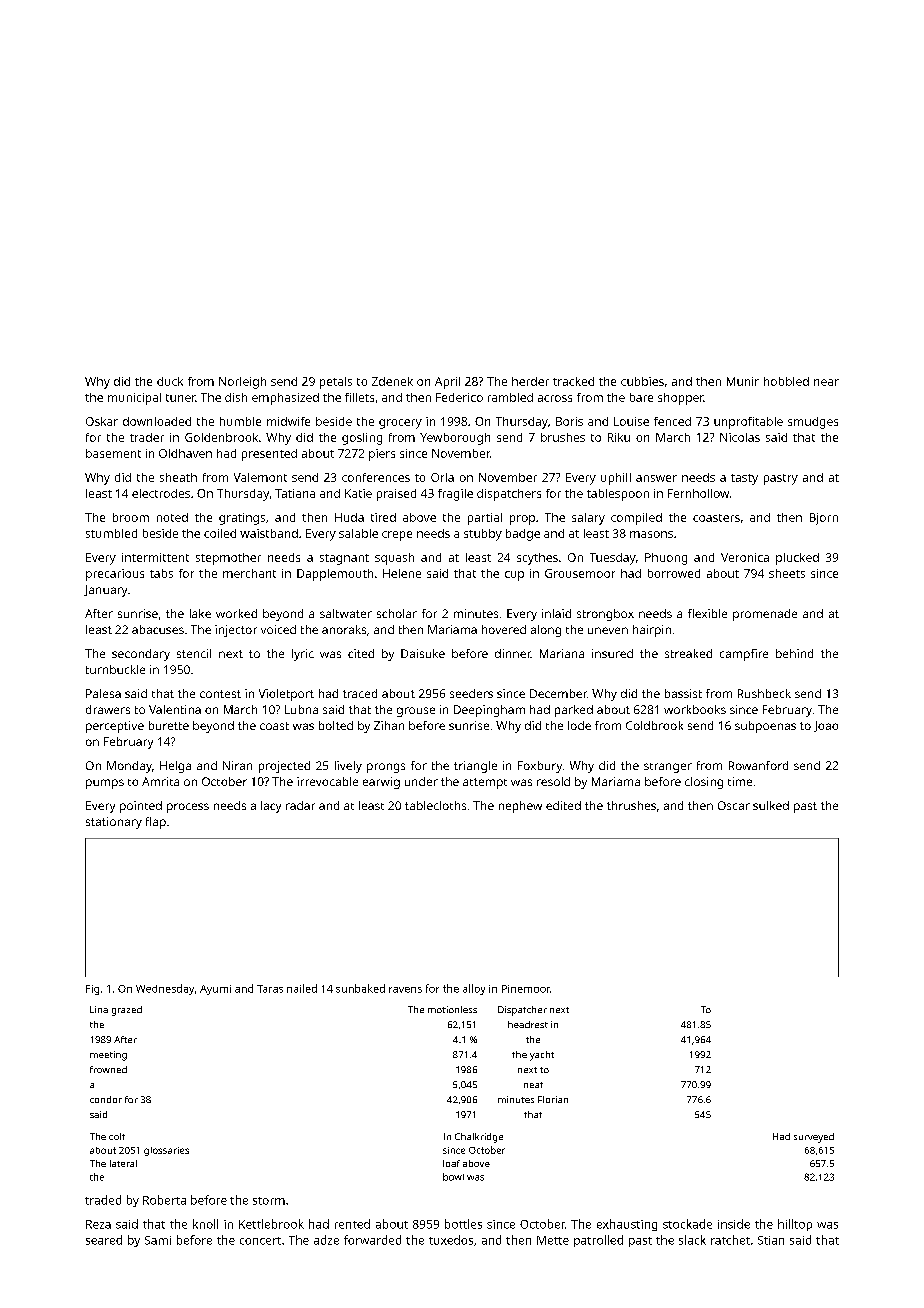 The height and width of the page is (1308, 924). Describe the element at coordinates (485, 519) in the page. I see `partial` at that location.
